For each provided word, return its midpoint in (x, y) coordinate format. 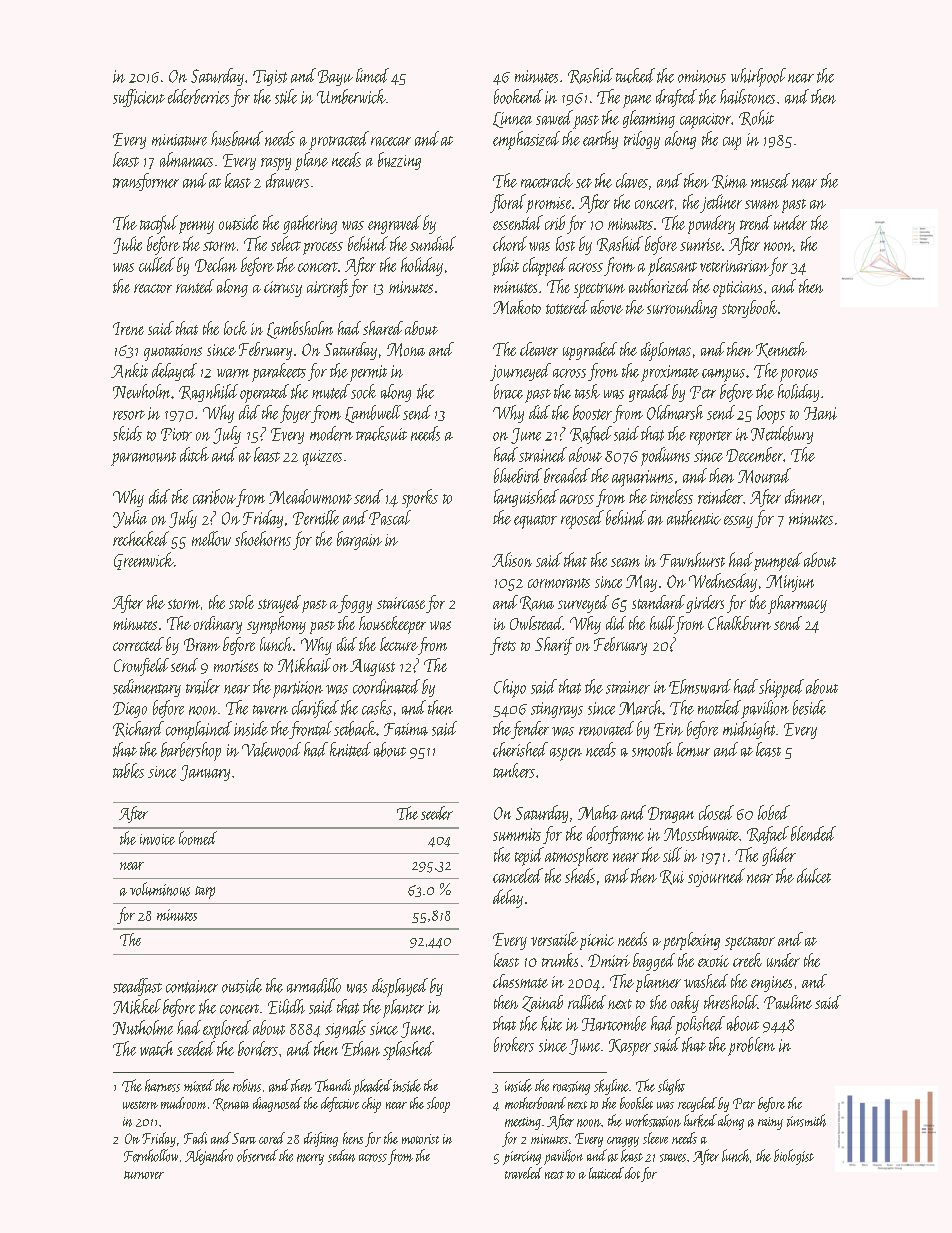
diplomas (666, 351)
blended (813, 833)
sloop (438, 1105)
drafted (676, 98)
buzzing (399, 161)
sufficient (139, 98)
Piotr (176, 434)
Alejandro (209, 1157)
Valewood (271, 749)
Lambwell (373, 414)
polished (700, 1025)
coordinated (386, 686)
